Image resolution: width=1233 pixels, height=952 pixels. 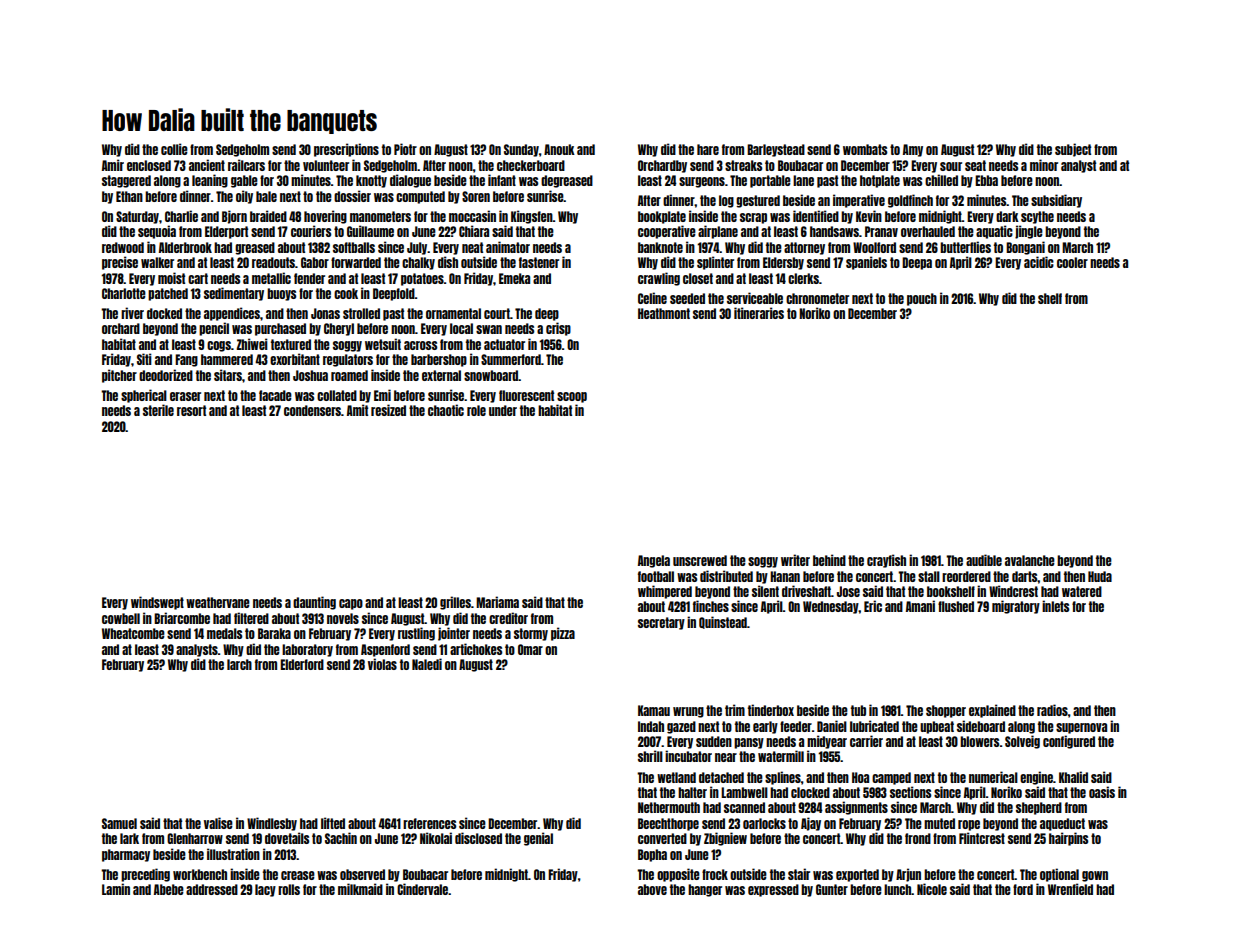 I want to click on deodorized, so click(x=166, y=375).
